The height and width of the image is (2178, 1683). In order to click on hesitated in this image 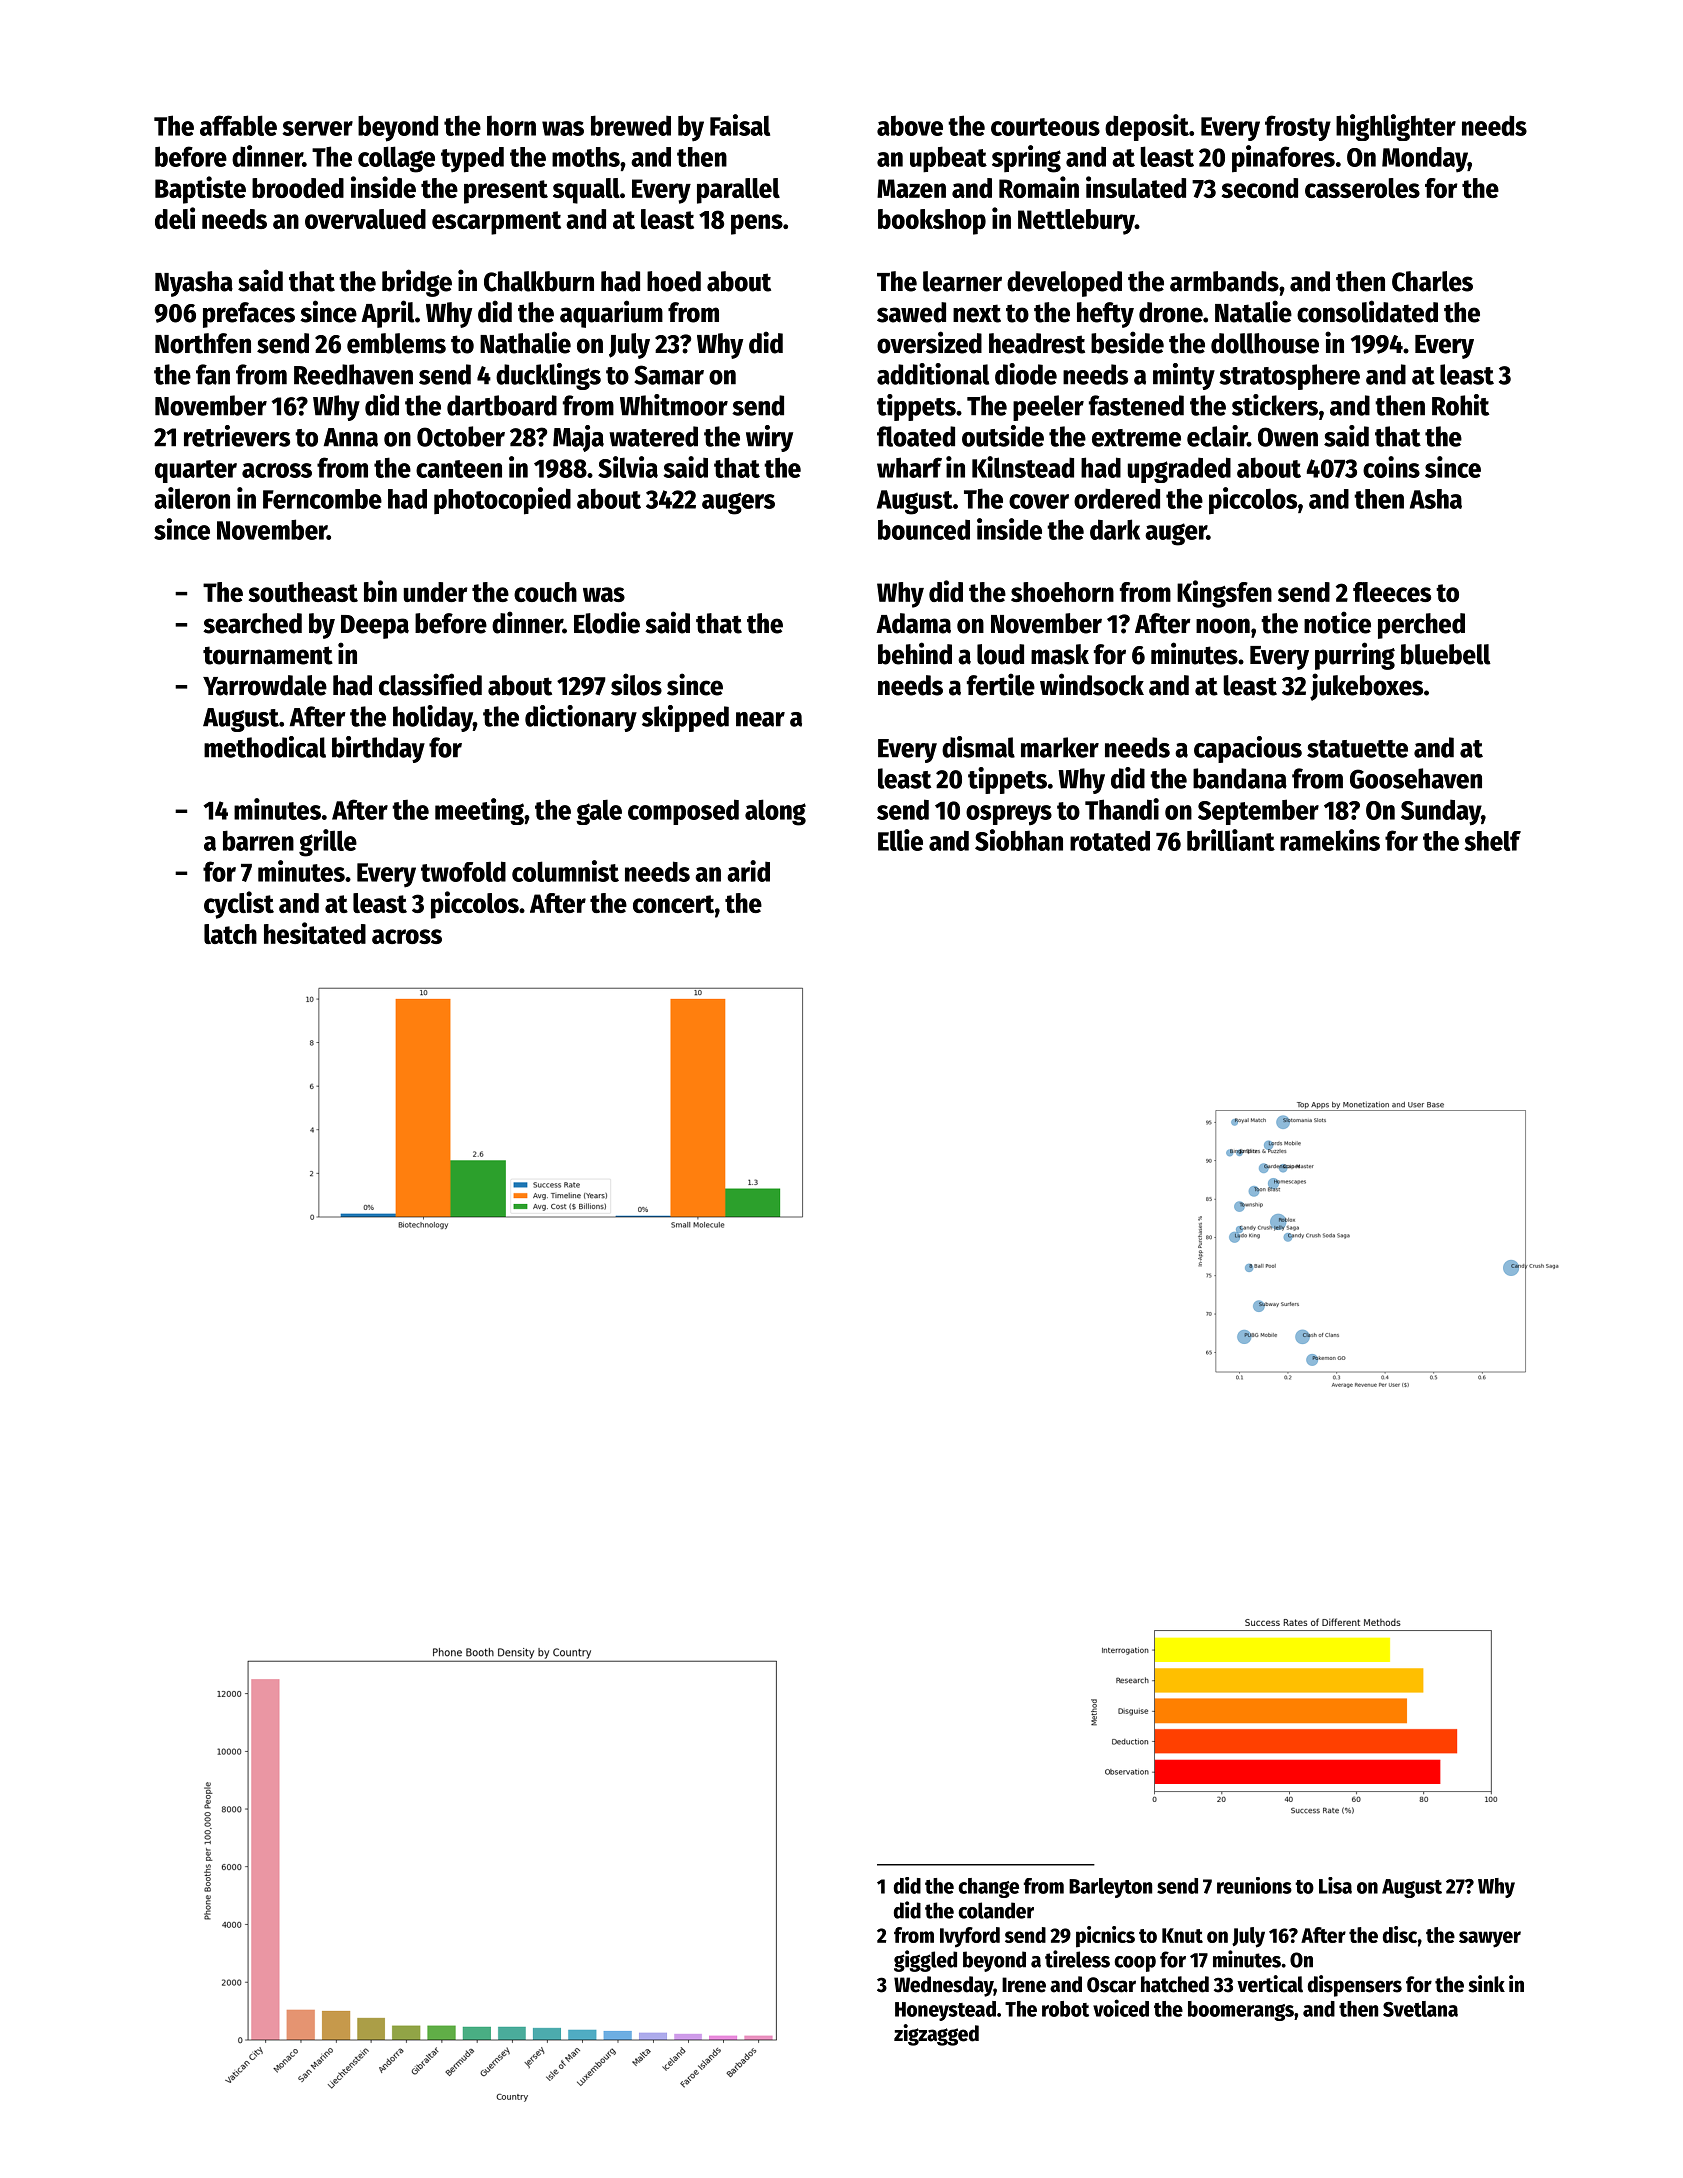, I will do `click(315, 933)`.
